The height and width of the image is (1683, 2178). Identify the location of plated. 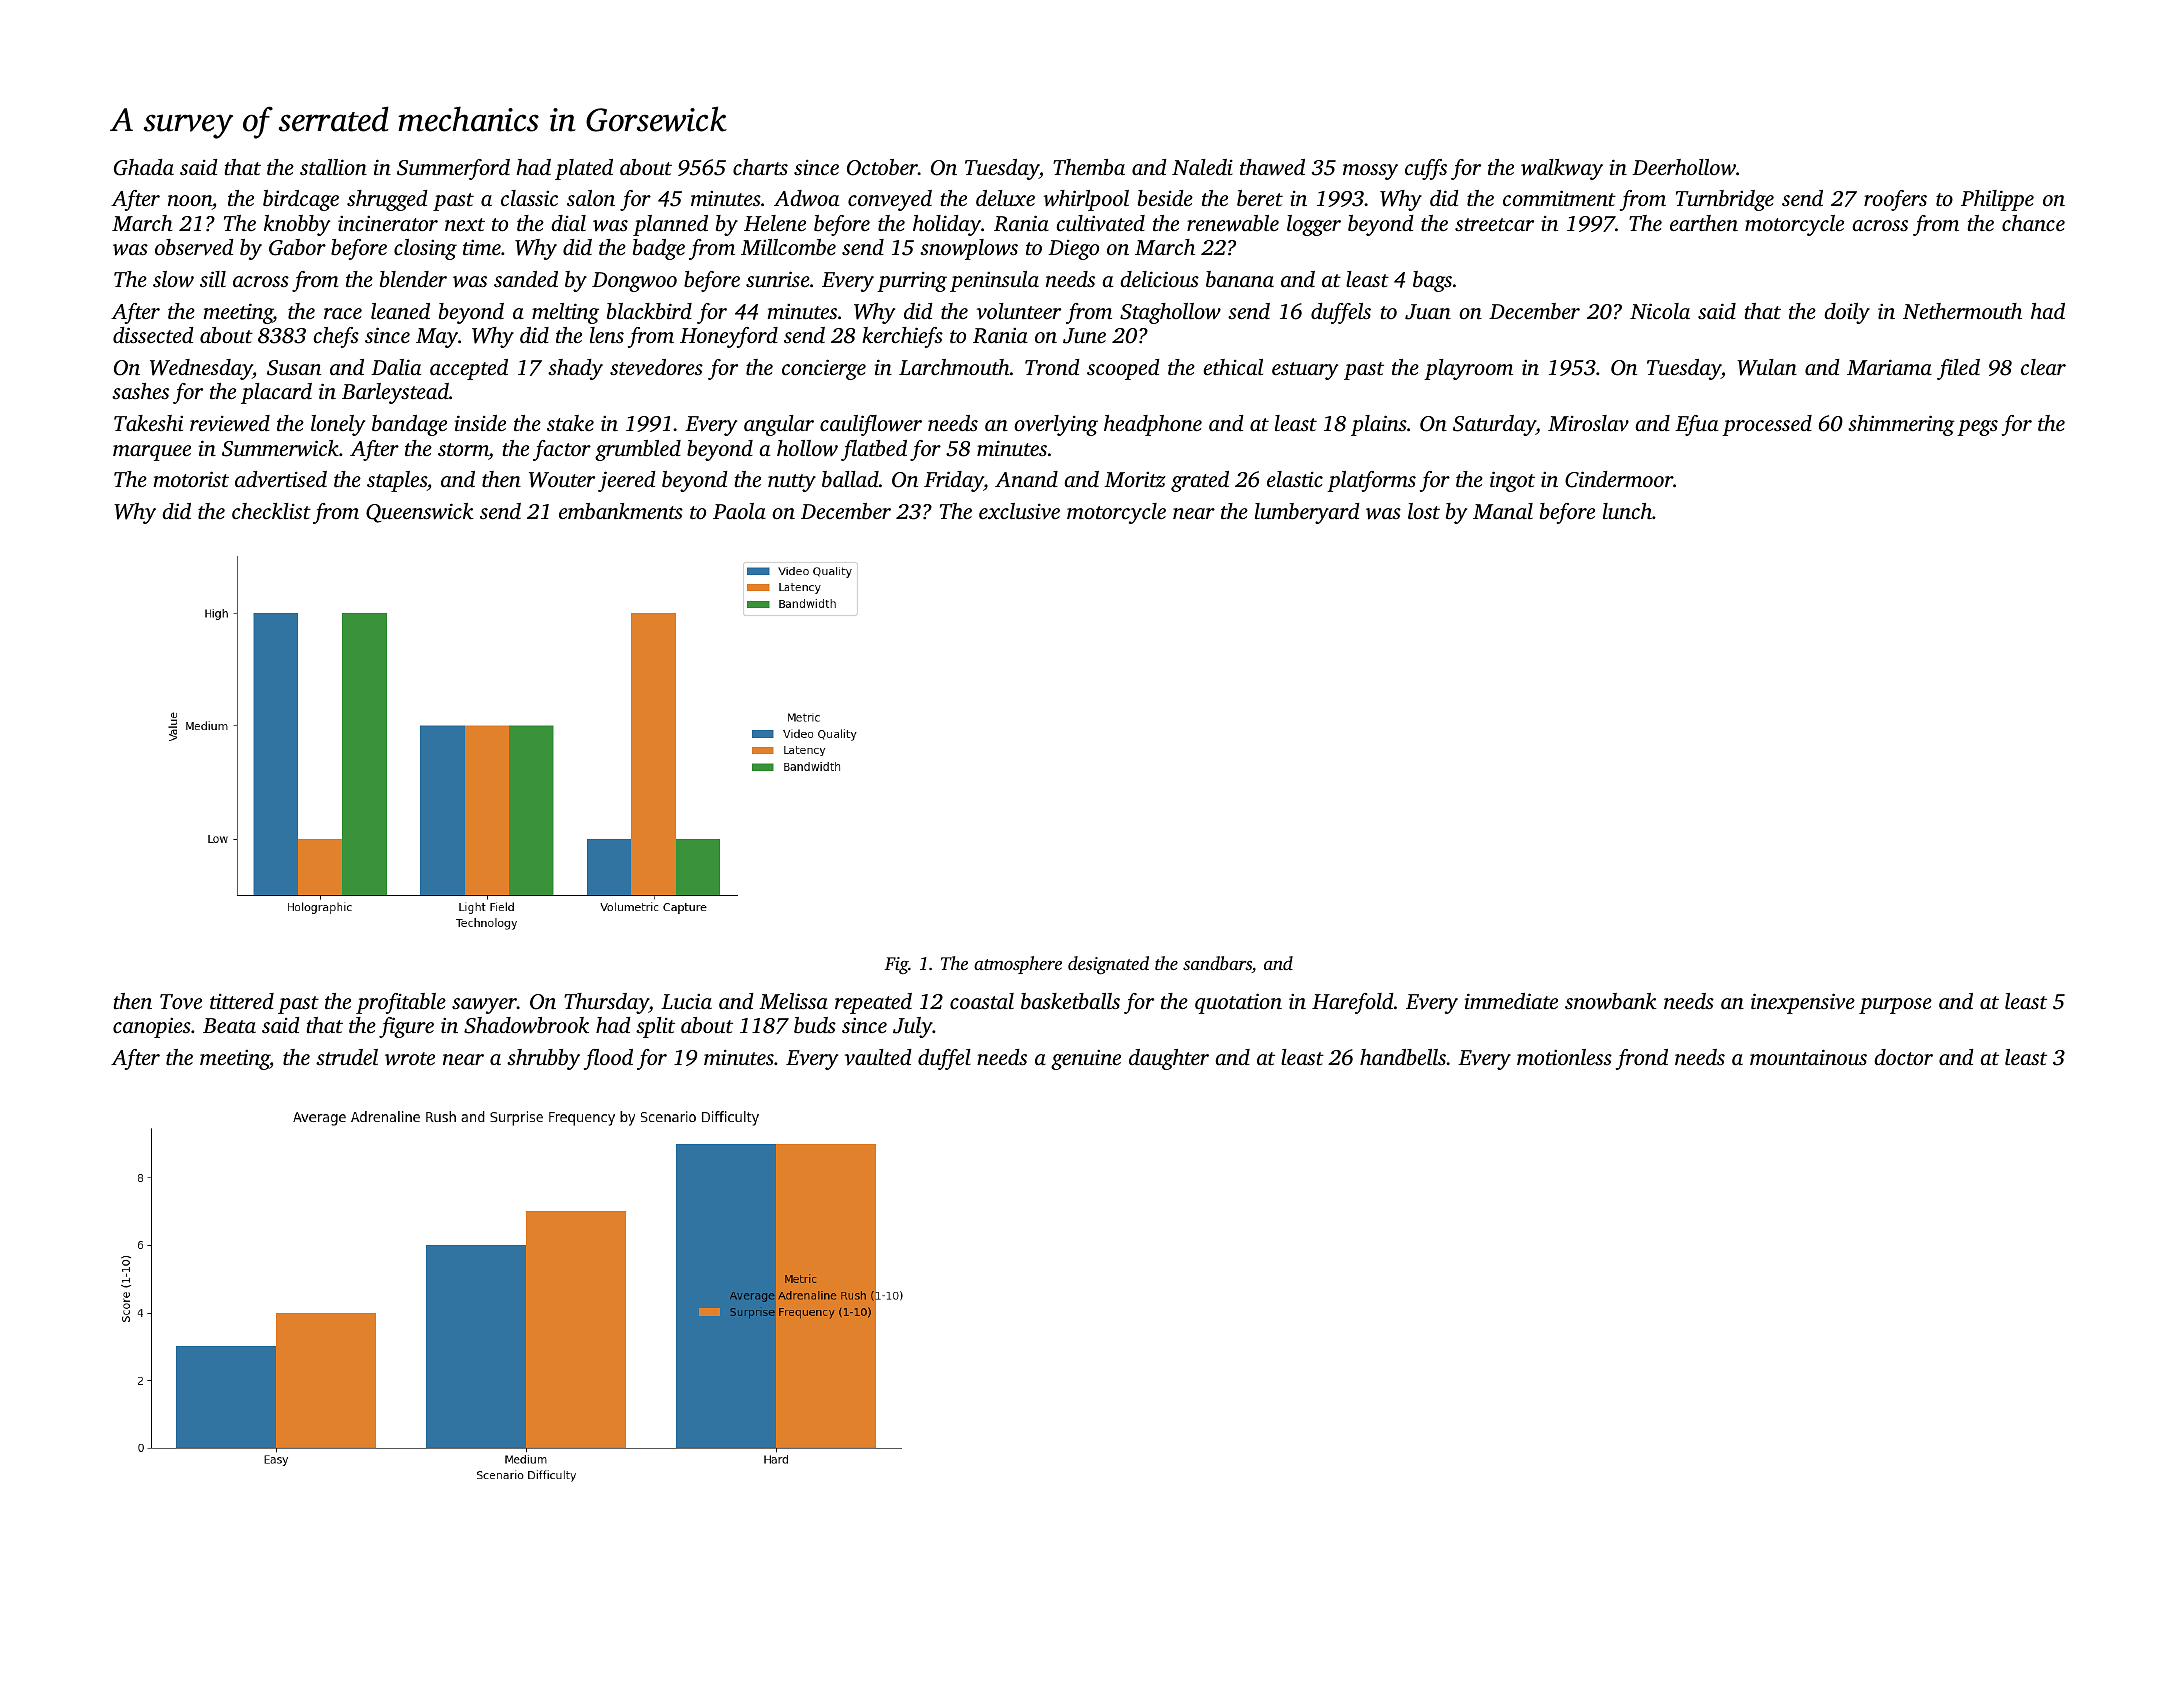
(584, 169).
